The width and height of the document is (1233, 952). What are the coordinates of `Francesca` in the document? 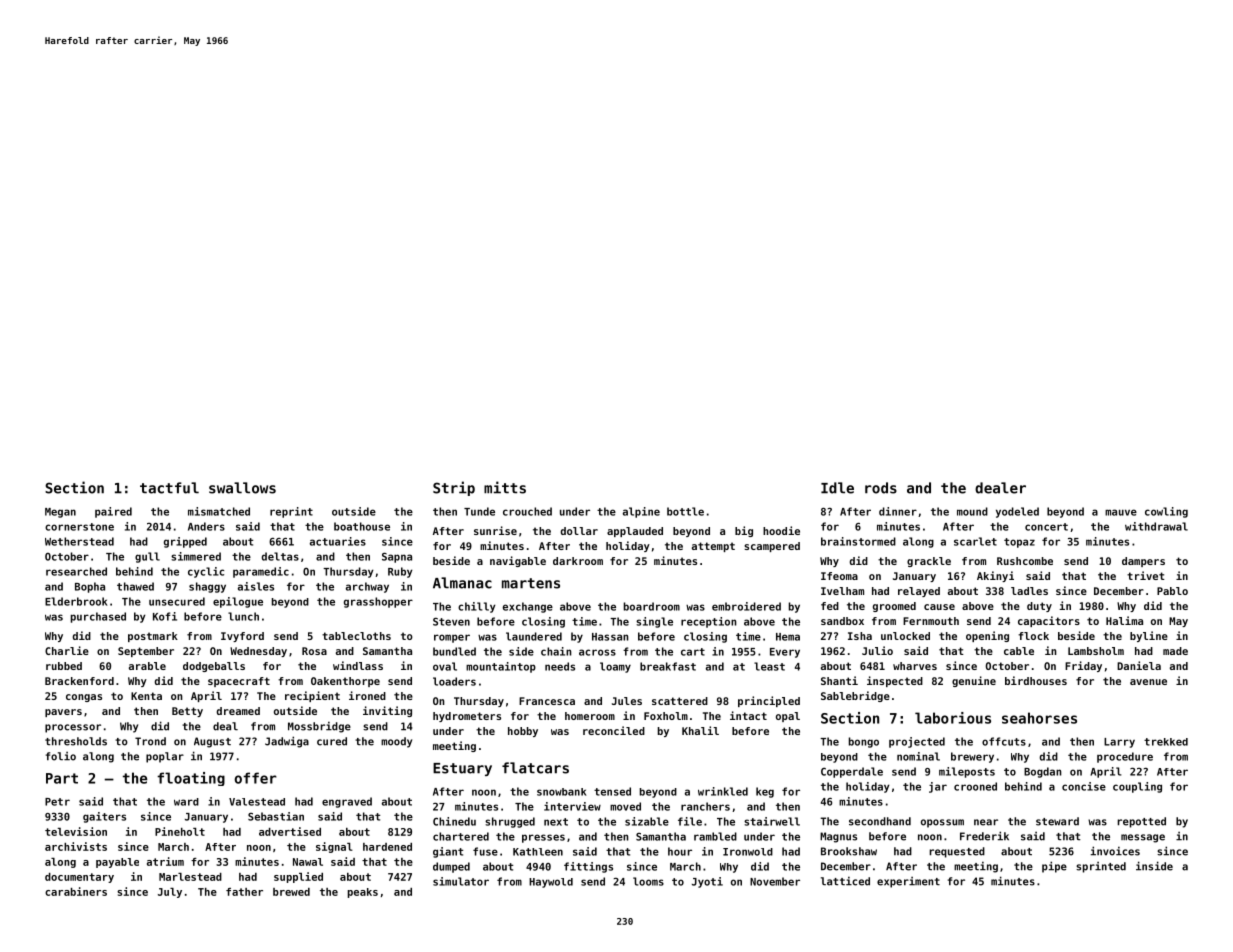 It's located at (547, 701).
